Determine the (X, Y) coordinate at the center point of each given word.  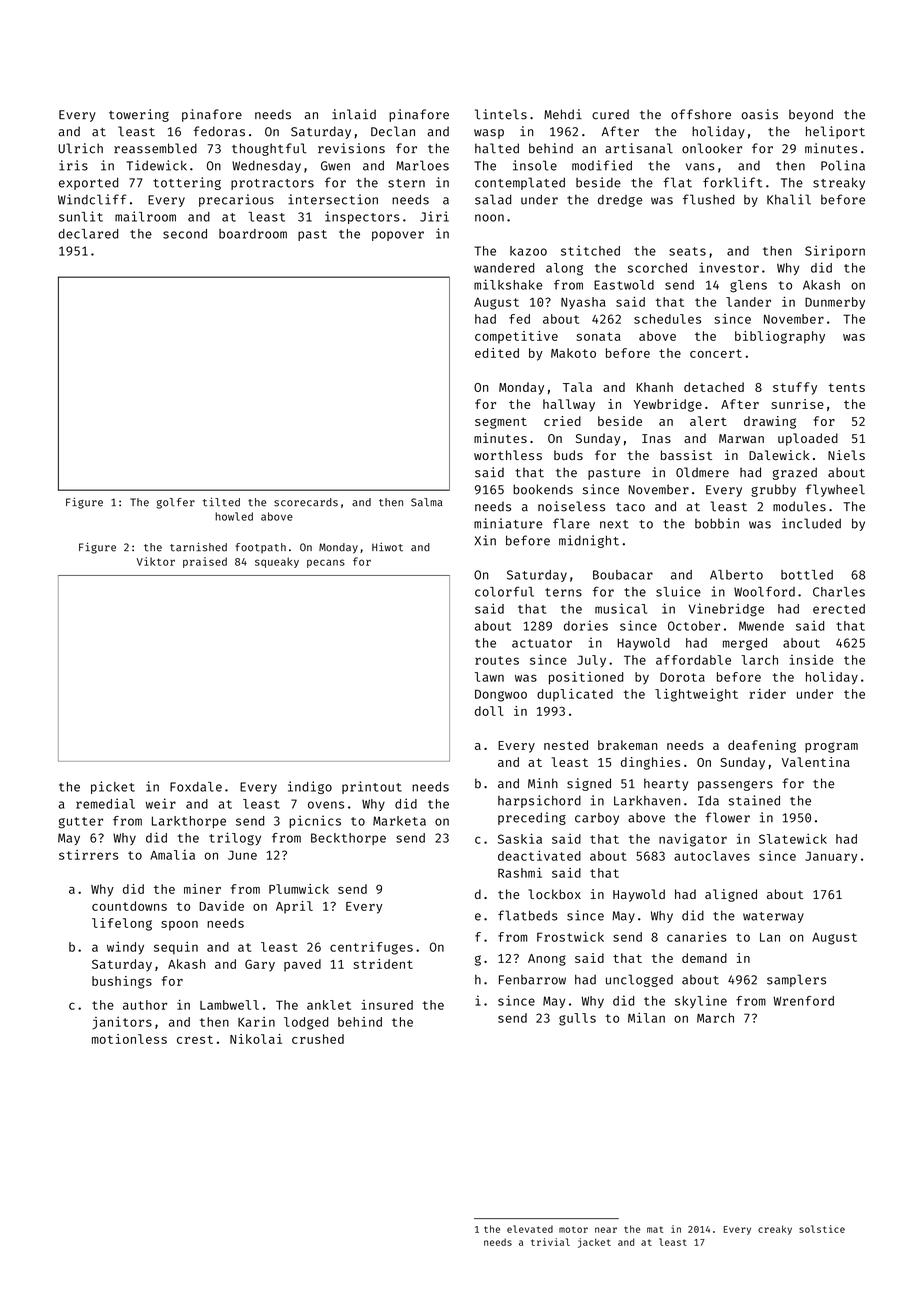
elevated (530, 1229)
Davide (221, 906)
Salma (426, 502)
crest (195, 1039)
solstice (822, 1229)
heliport (835, 132)
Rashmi (520, 873)
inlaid (354, 114)
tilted (221, 502)
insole (535, 165)
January (831, 857)
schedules (667, 319)
